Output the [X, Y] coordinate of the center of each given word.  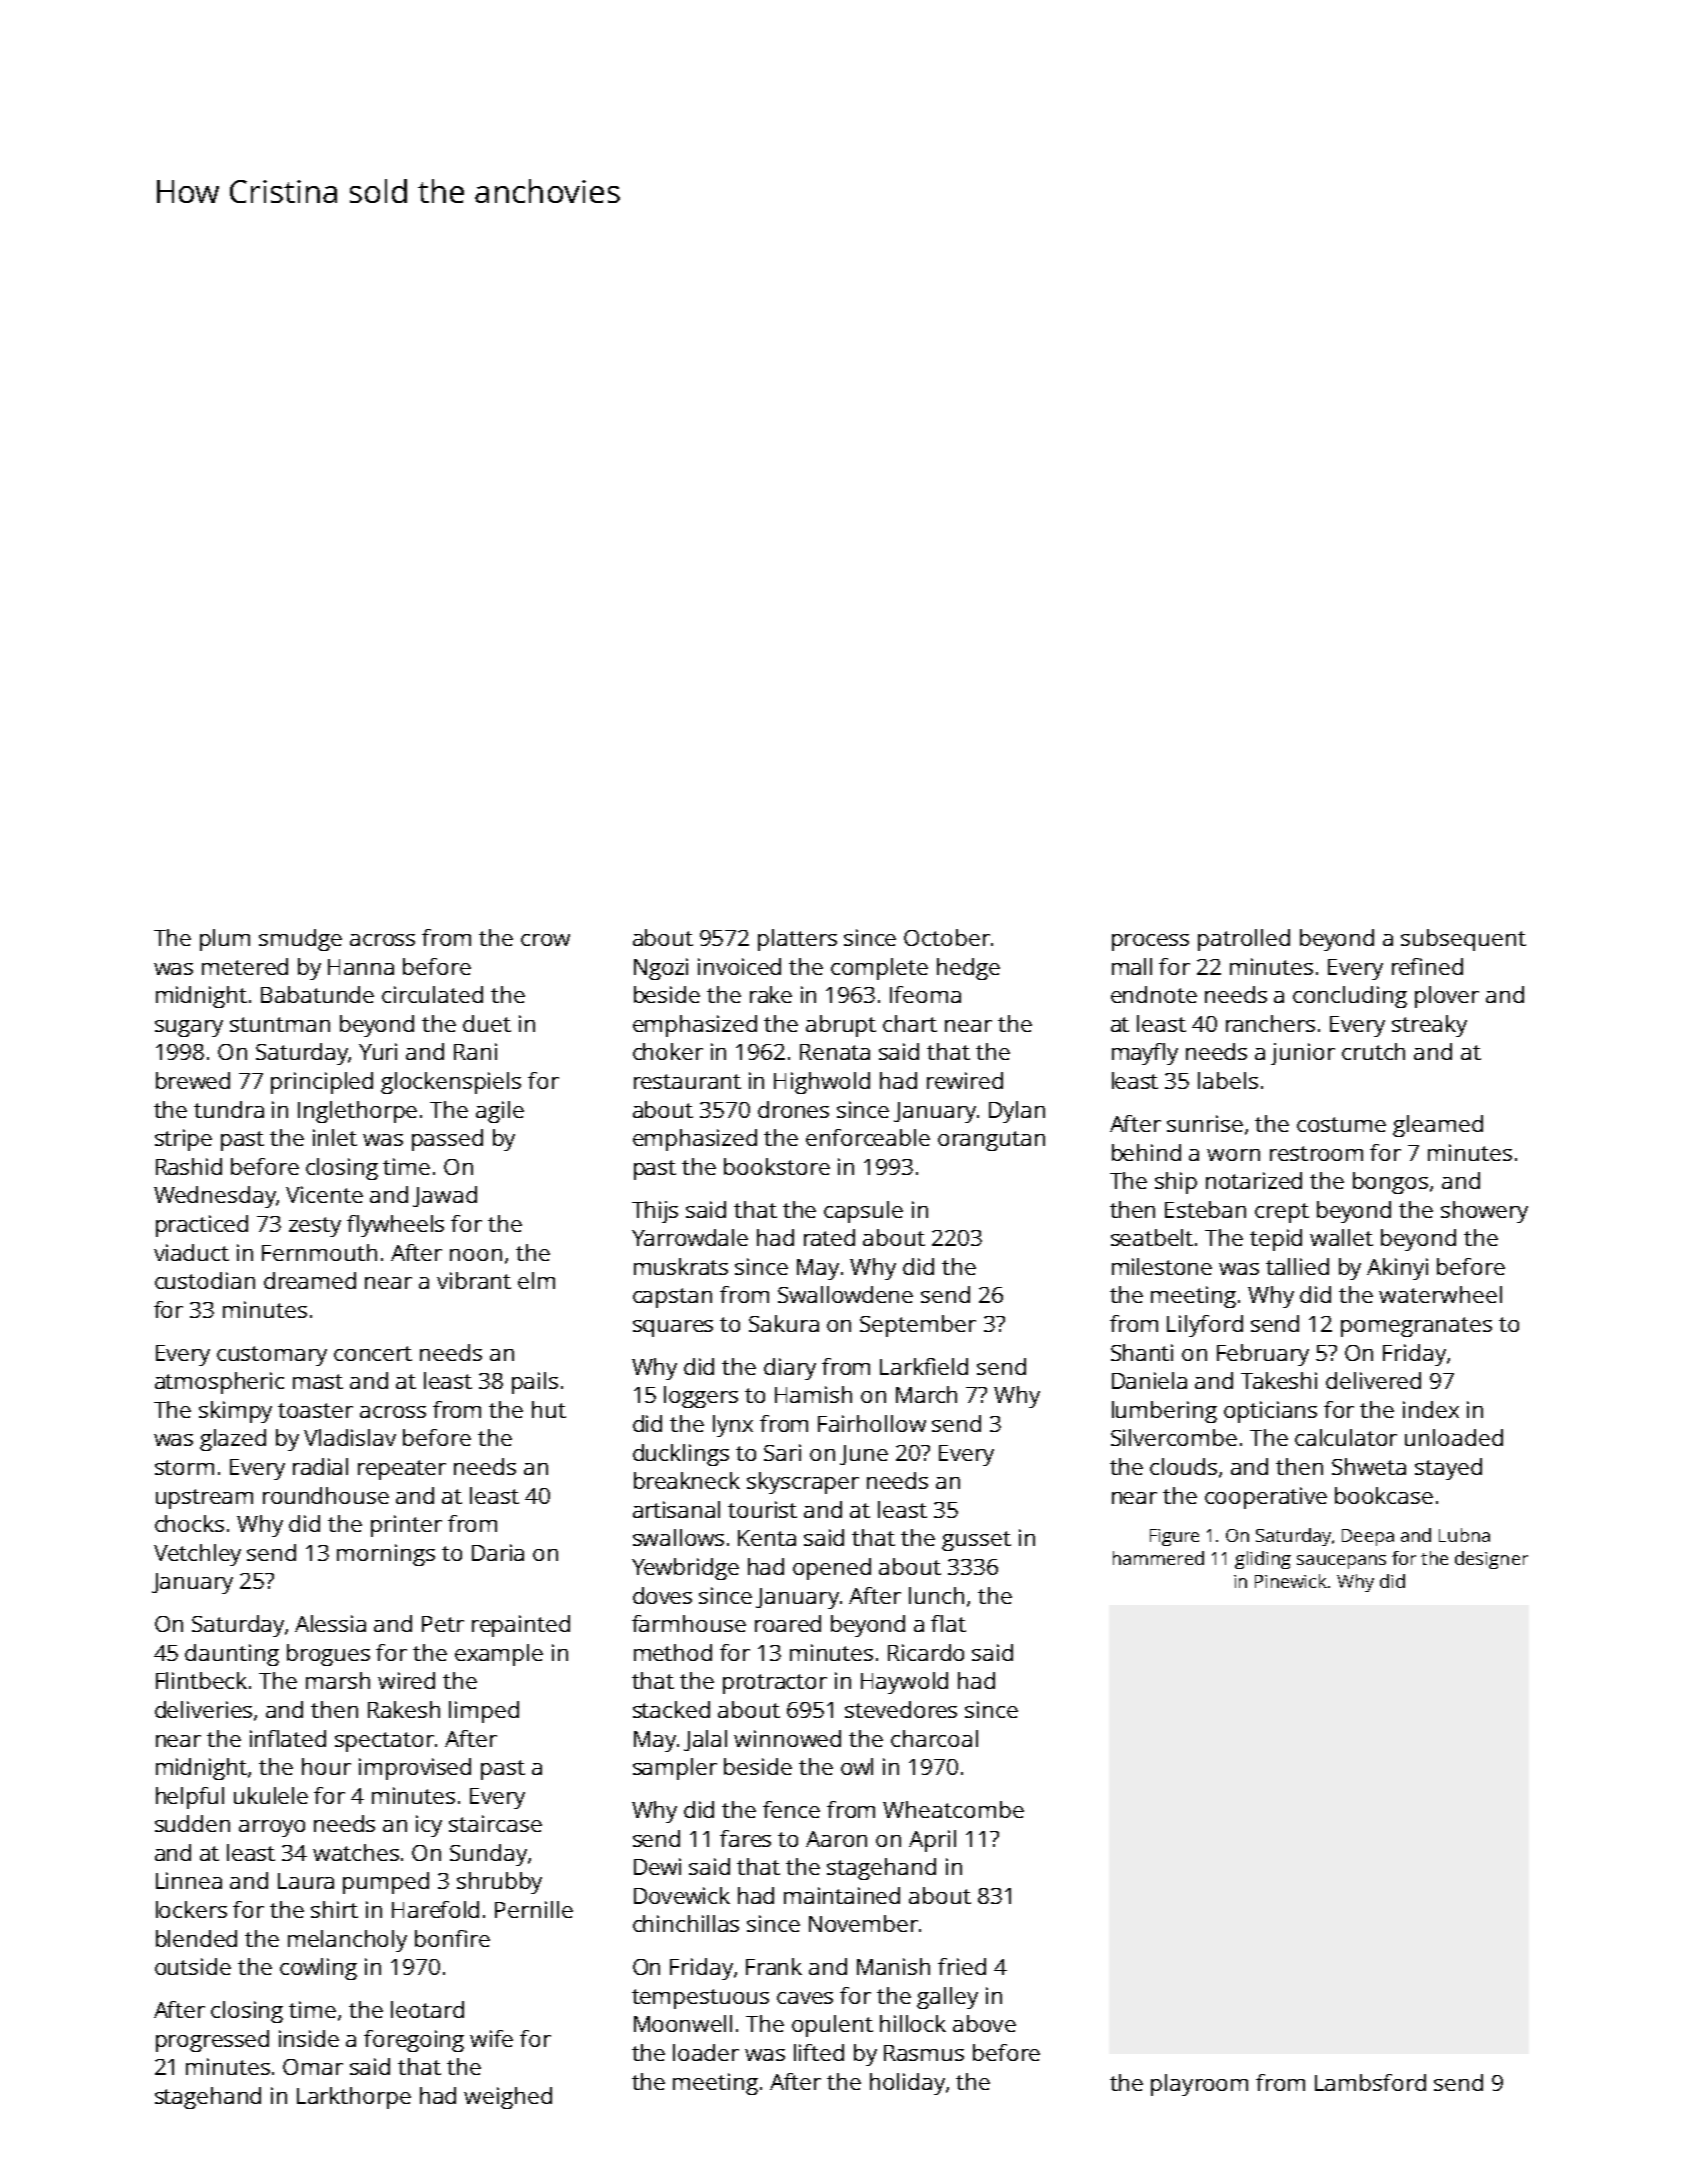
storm [184, 1467]
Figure [1174, 1537]
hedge [968, 969]
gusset [976, 1541]
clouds [1183, 1466]
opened [832, 1569]
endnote [1154, 994]
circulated [432, 994]
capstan [672, 1298]
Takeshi [1279, 1380]
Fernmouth [319, 1252]
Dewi [657, 1866]
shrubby [499, 1883]
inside [309, 2038]
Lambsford [1370, 2082]
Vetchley [197, 1555]
